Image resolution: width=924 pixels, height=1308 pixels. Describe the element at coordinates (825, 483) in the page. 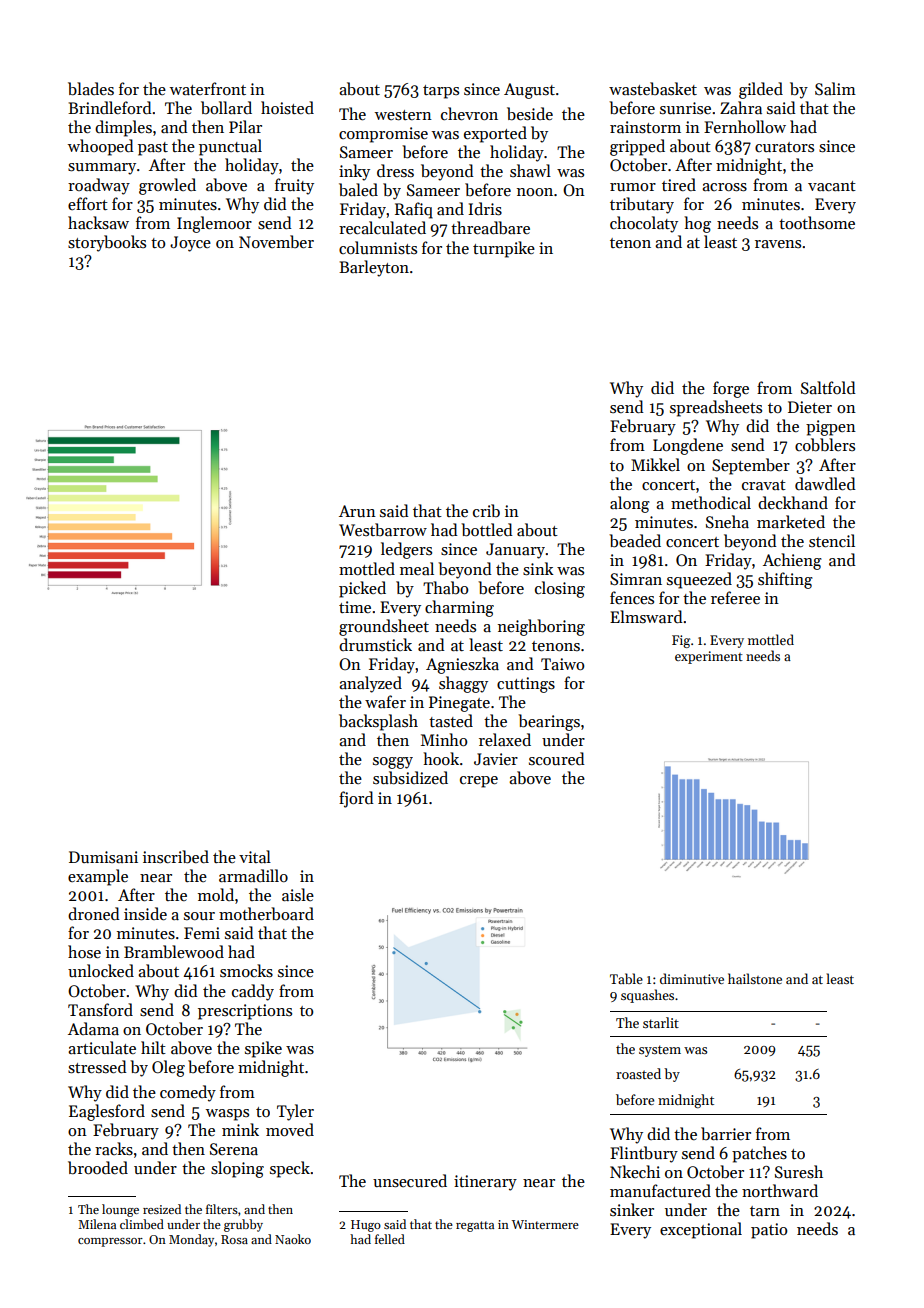

I see `dawdled` at that location.
